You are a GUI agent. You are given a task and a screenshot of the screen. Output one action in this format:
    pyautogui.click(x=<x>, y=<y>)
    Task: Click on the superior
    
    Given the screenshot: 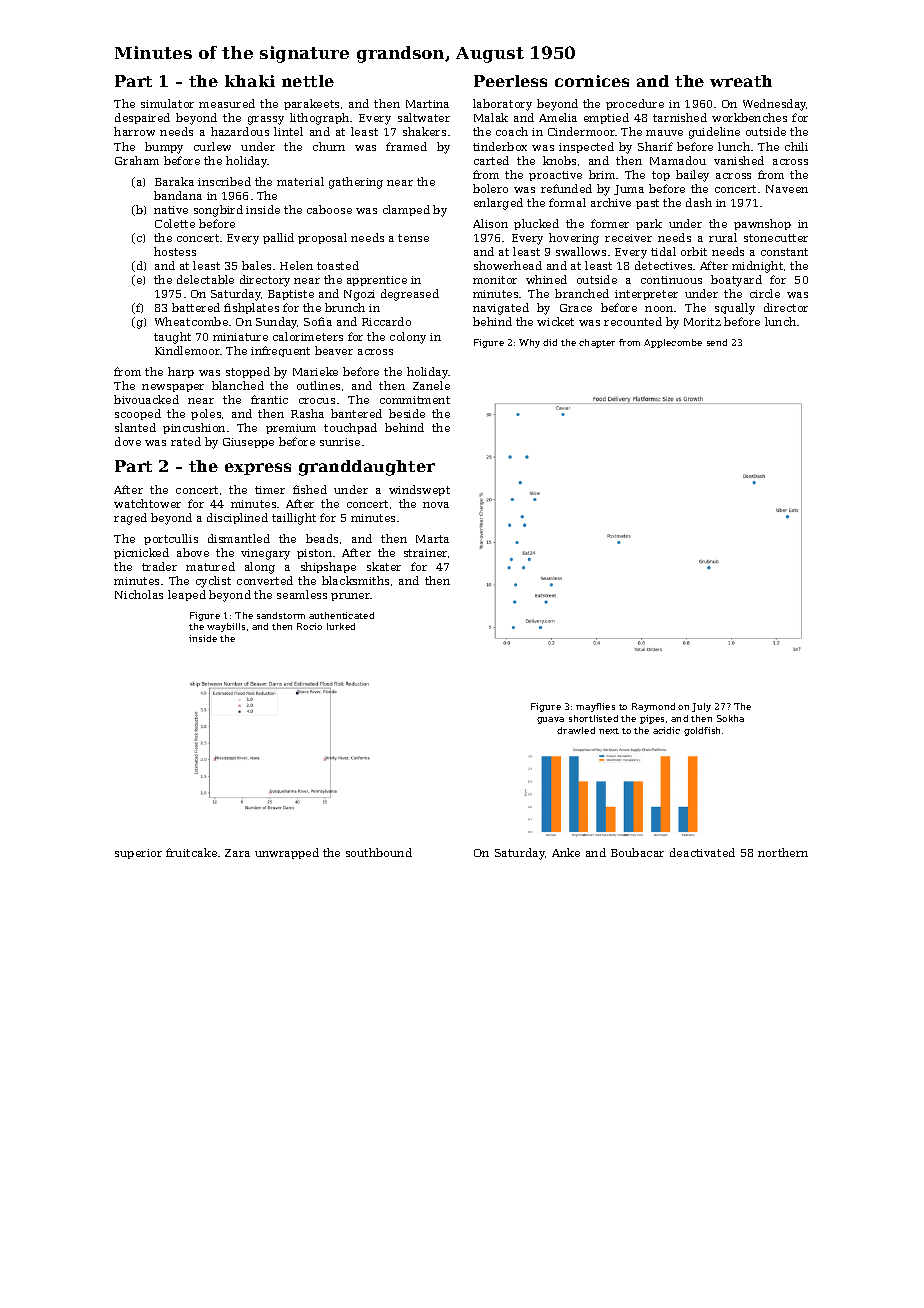 What is the action you would take?
    pyautogui.click(x=138, y=854)
